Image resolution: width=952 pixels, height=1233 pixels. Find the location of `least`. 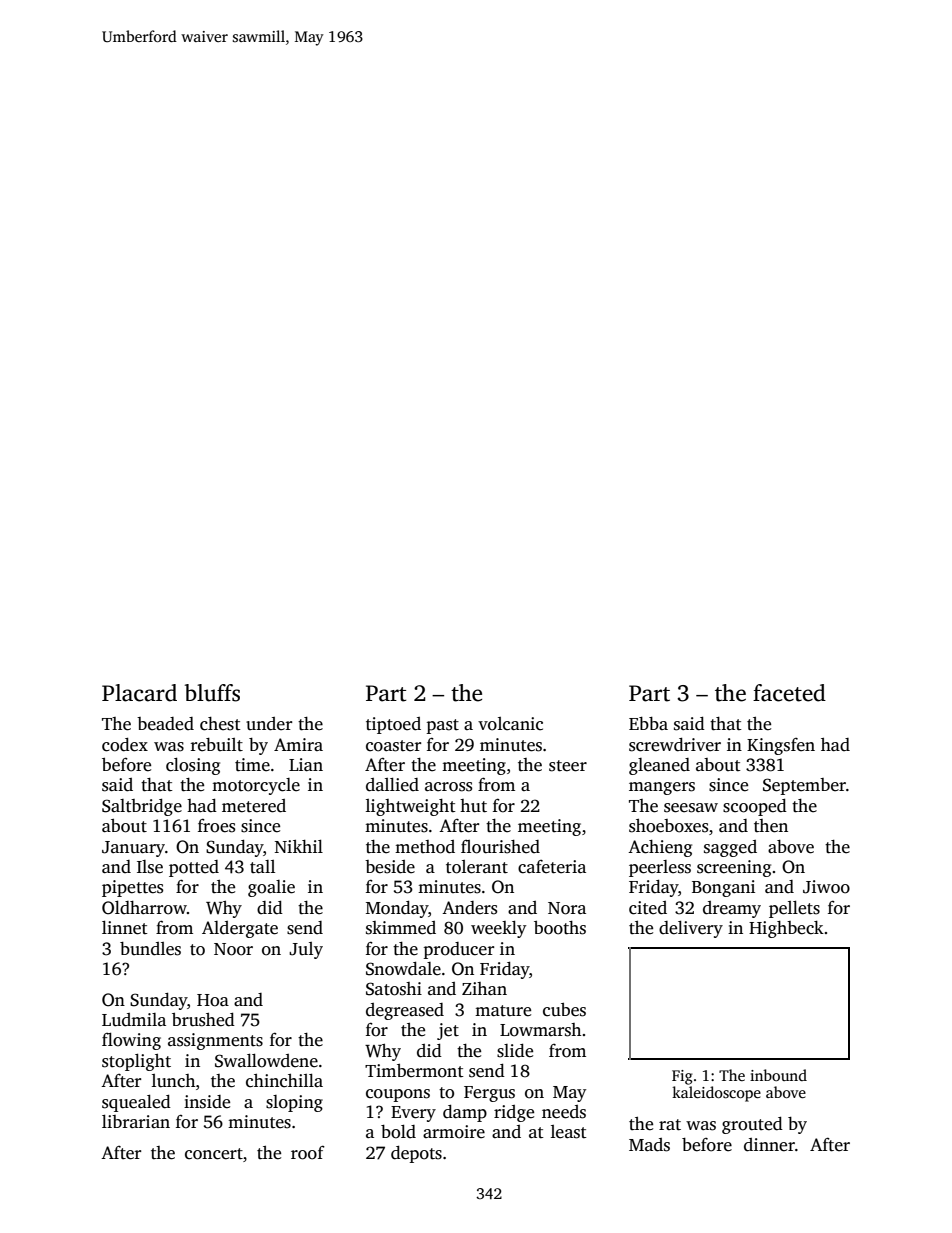

least is located at coordinates (569, 1132).
